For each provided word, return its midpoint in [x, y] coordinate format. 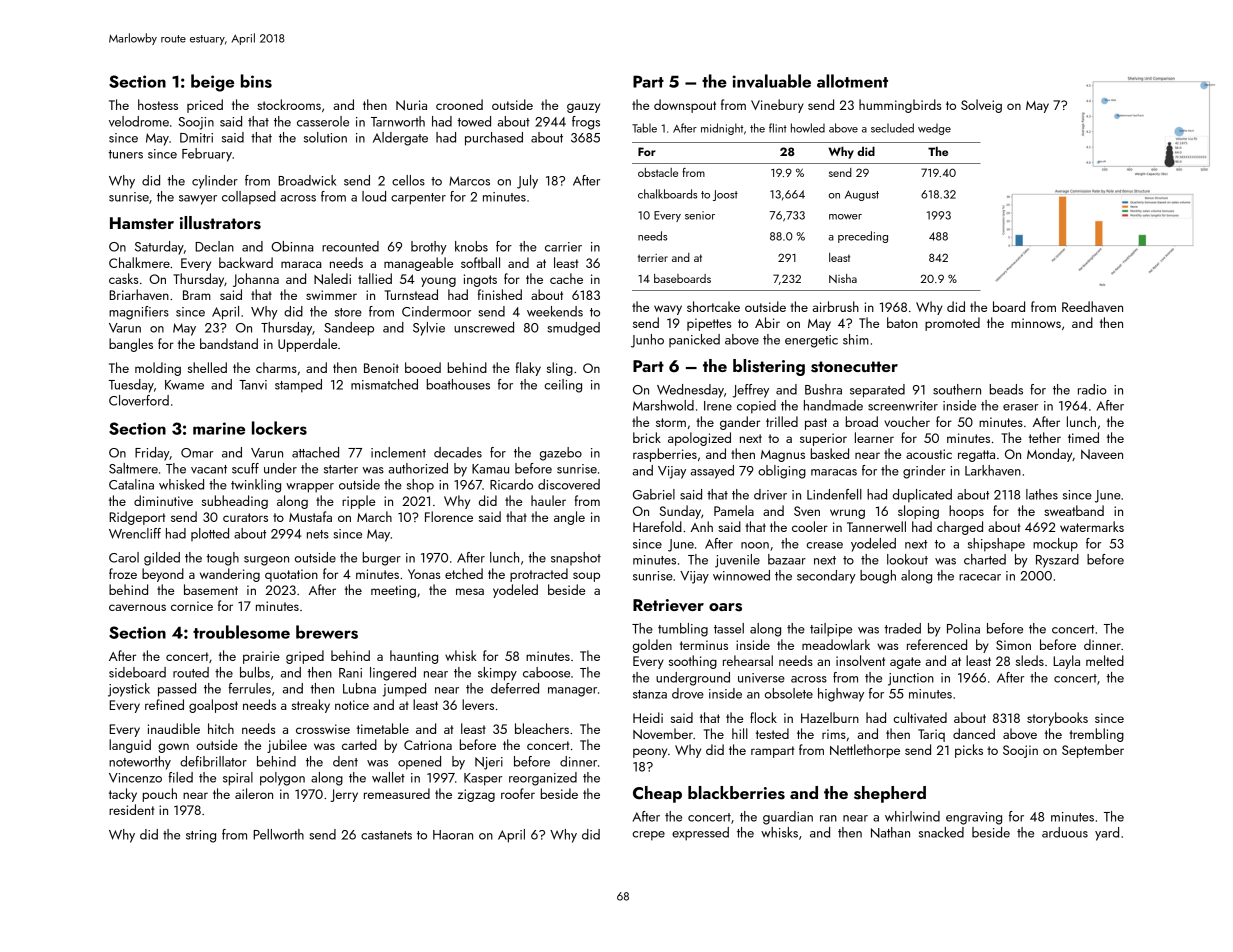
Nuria [411, 105]
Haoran [453, 835]
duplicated [922, 496]
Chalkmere [139, 262]
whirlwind [912, 816]
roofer [518, 793]
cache [566, 278]
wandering [230, 575]
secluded [892, 128]
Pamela [734, 510]
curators [245, 517]
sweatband [1074, 510]
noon [755, 545]
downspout [685, 106]
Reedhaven [1092, 306]
